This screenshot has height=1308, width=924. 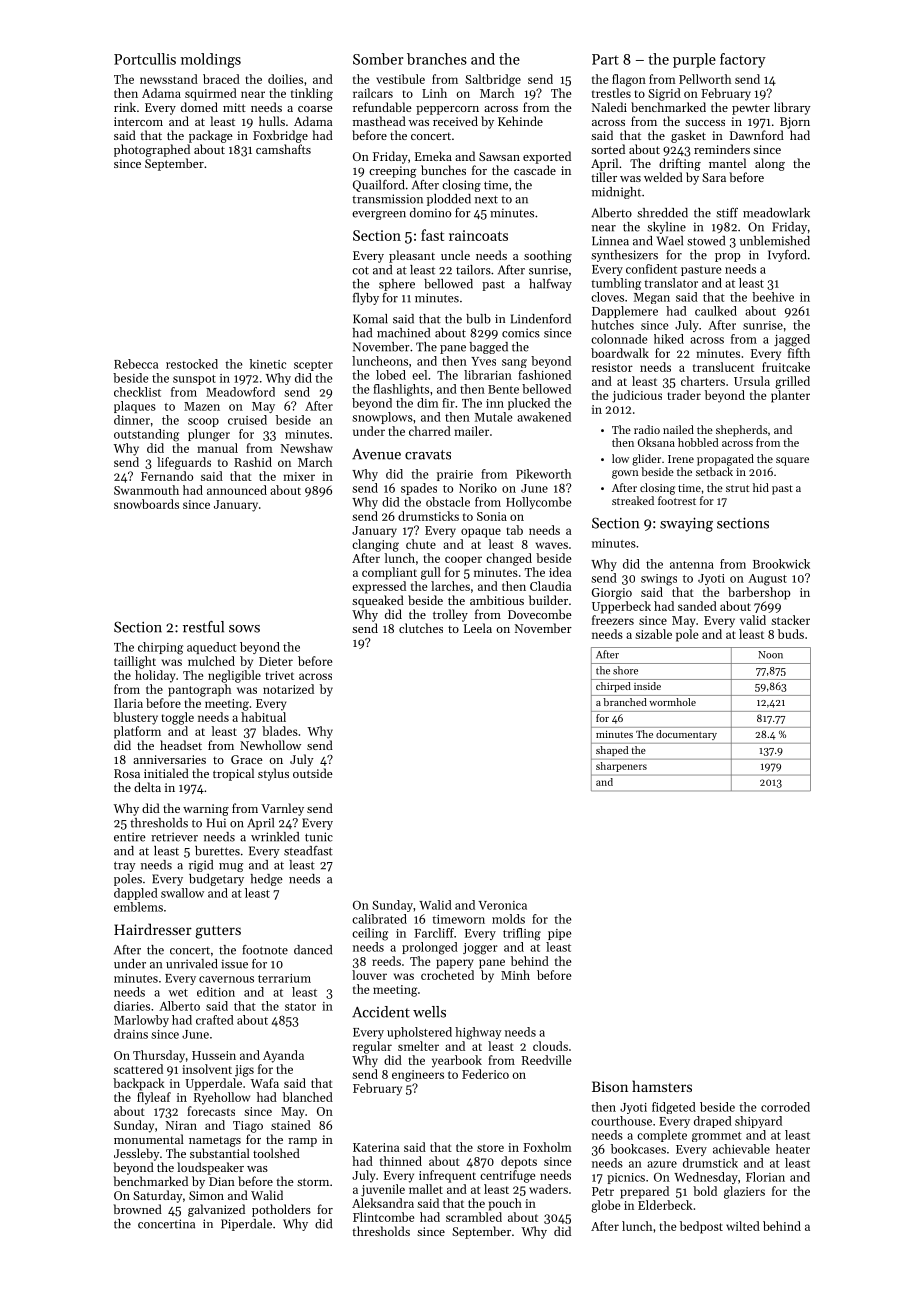 I want to click on Minh, so click(x=515, y=975).
